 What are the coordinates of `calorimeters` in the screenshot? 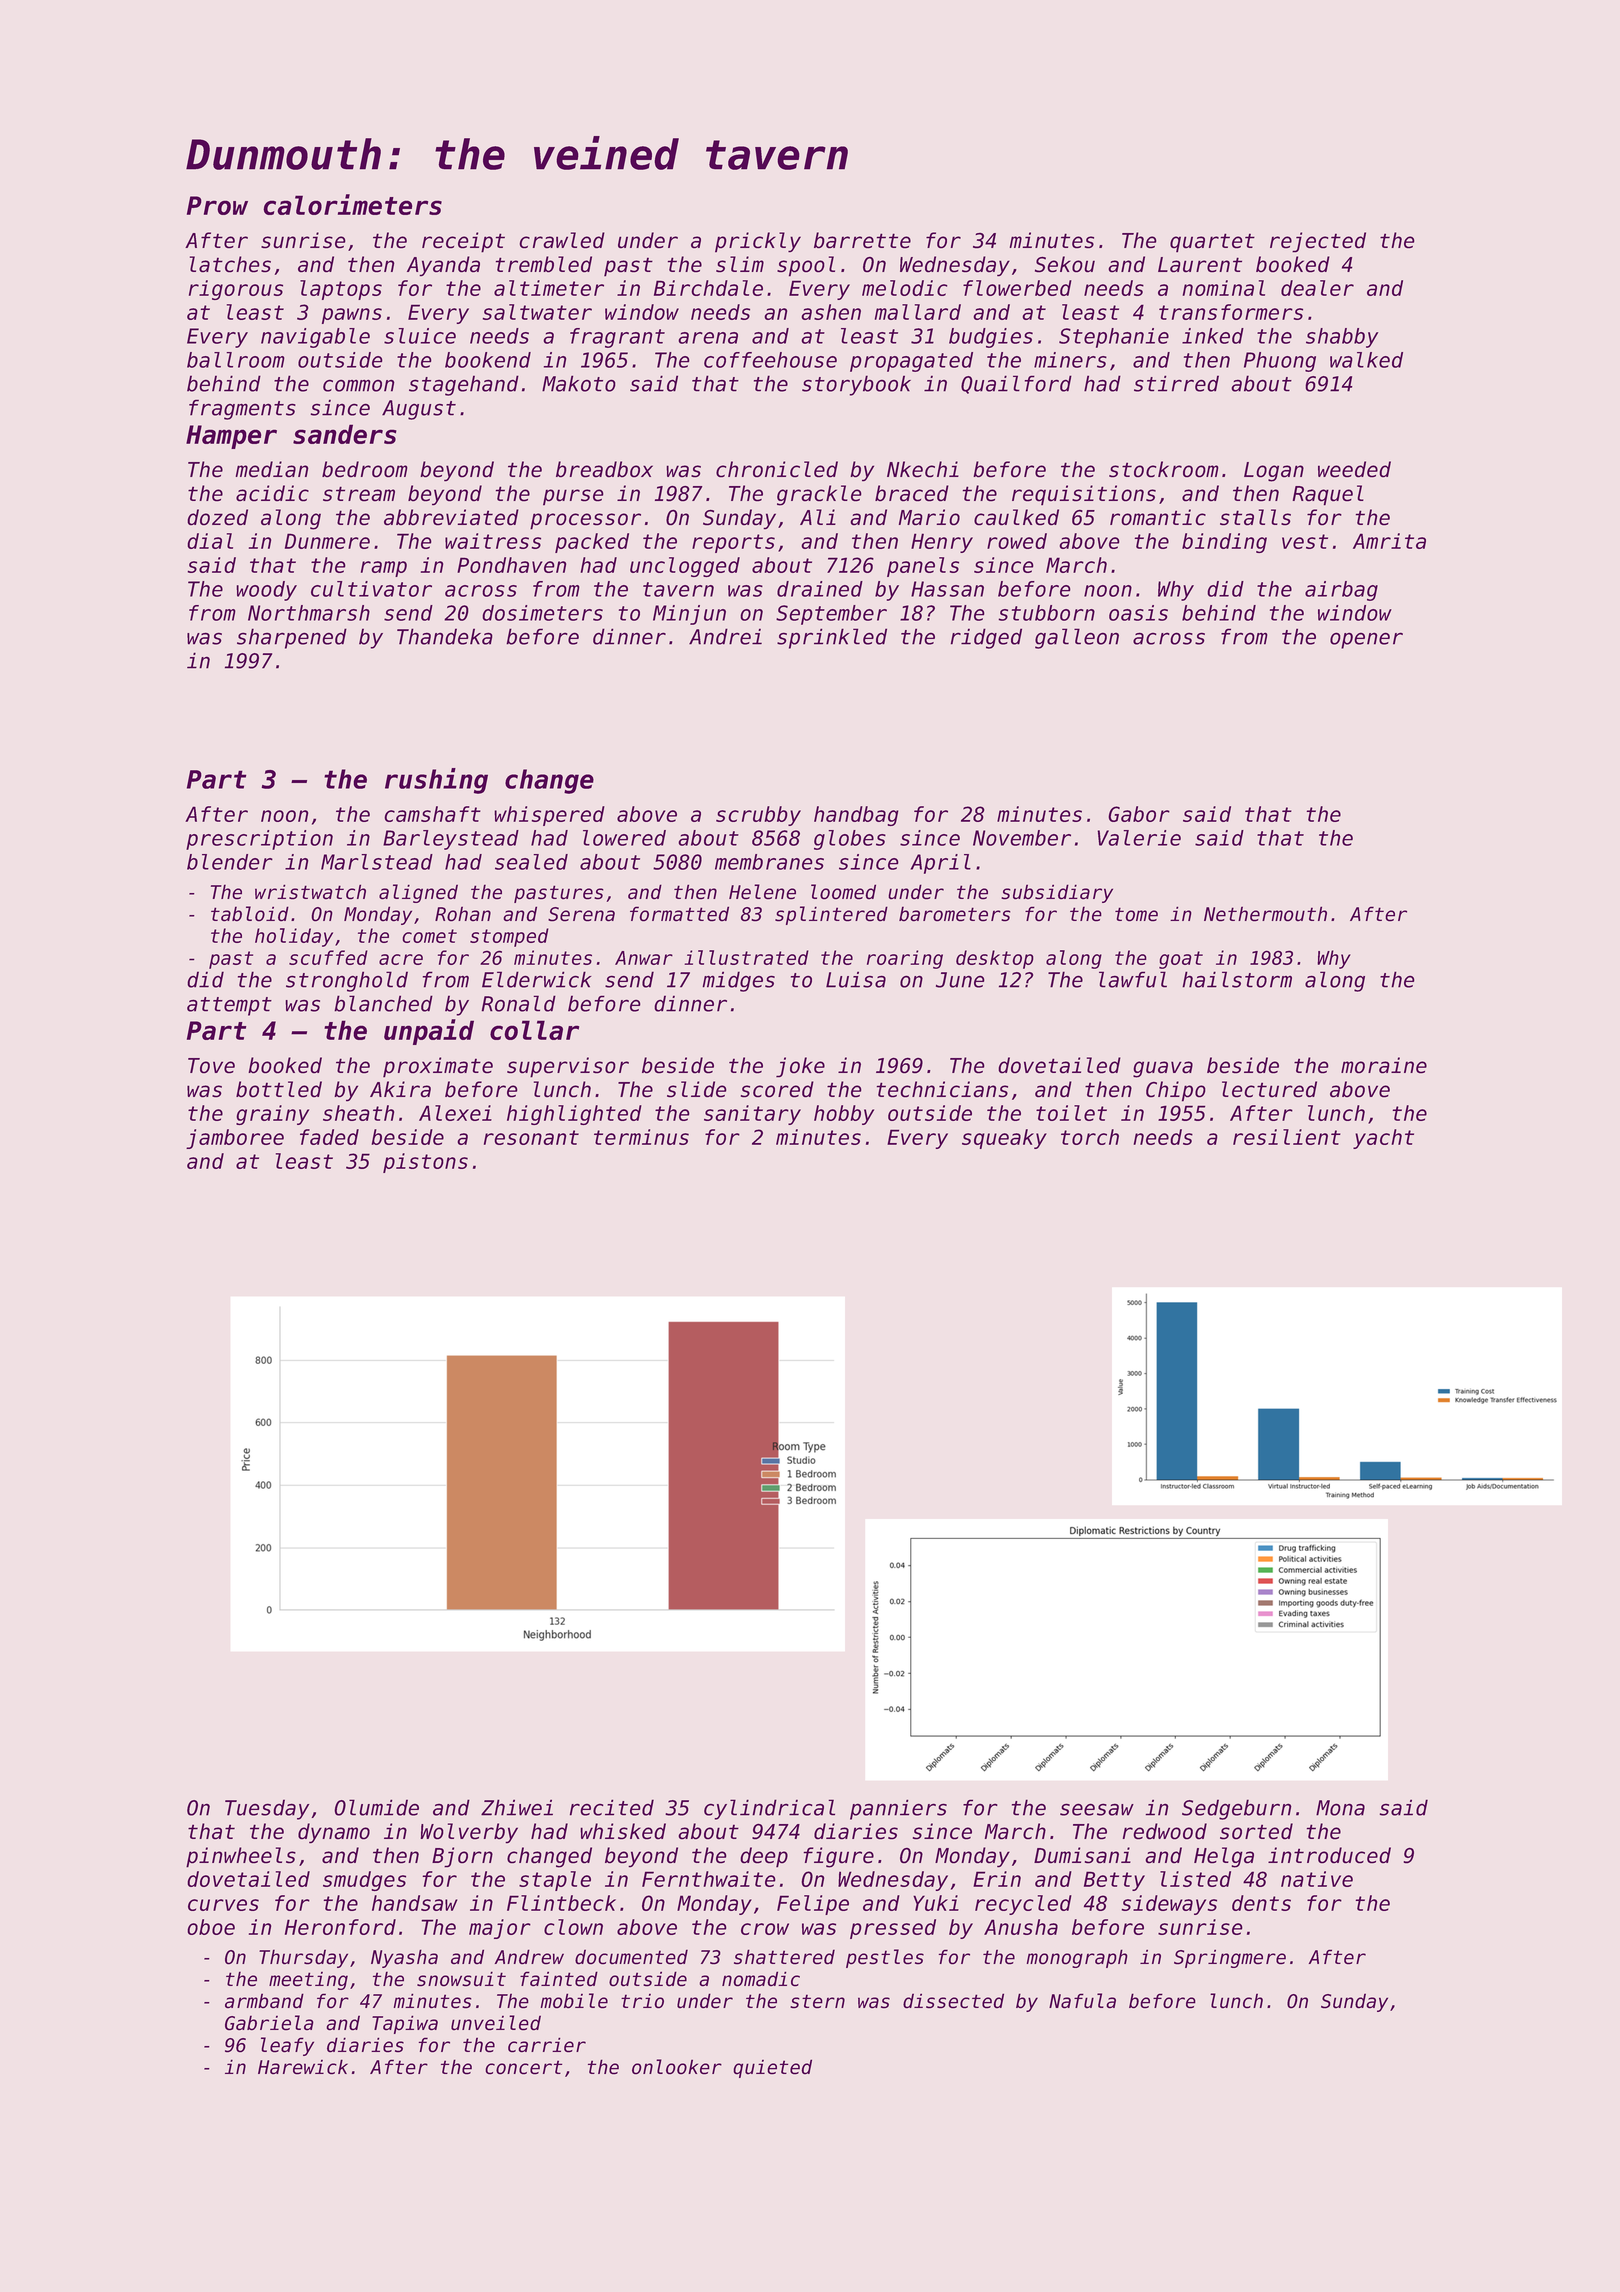 It's located at (352, 204).
